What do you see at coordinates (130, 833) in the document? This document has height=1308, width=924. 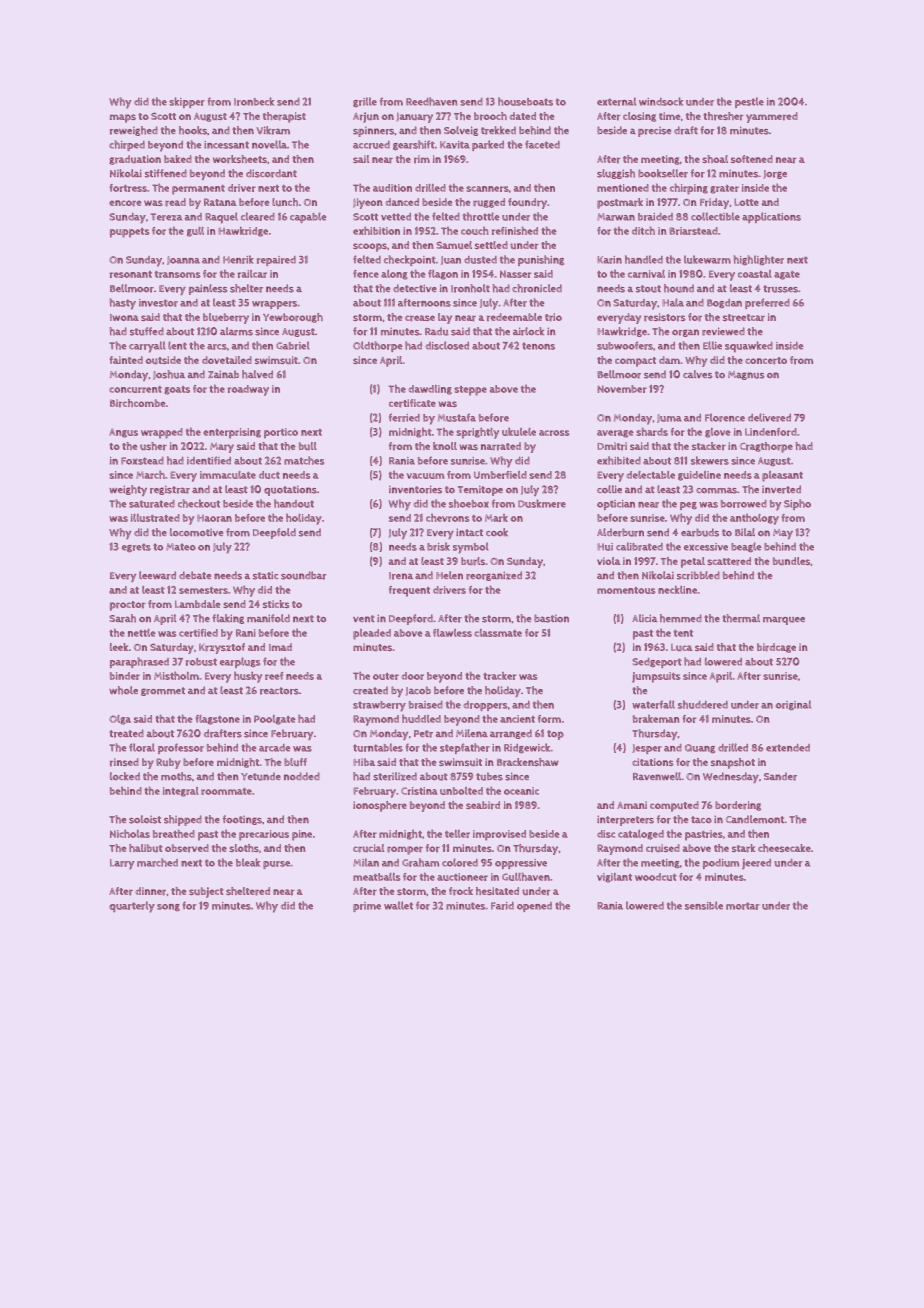 I see `Nicholas` at bounding box center [130, 833].
